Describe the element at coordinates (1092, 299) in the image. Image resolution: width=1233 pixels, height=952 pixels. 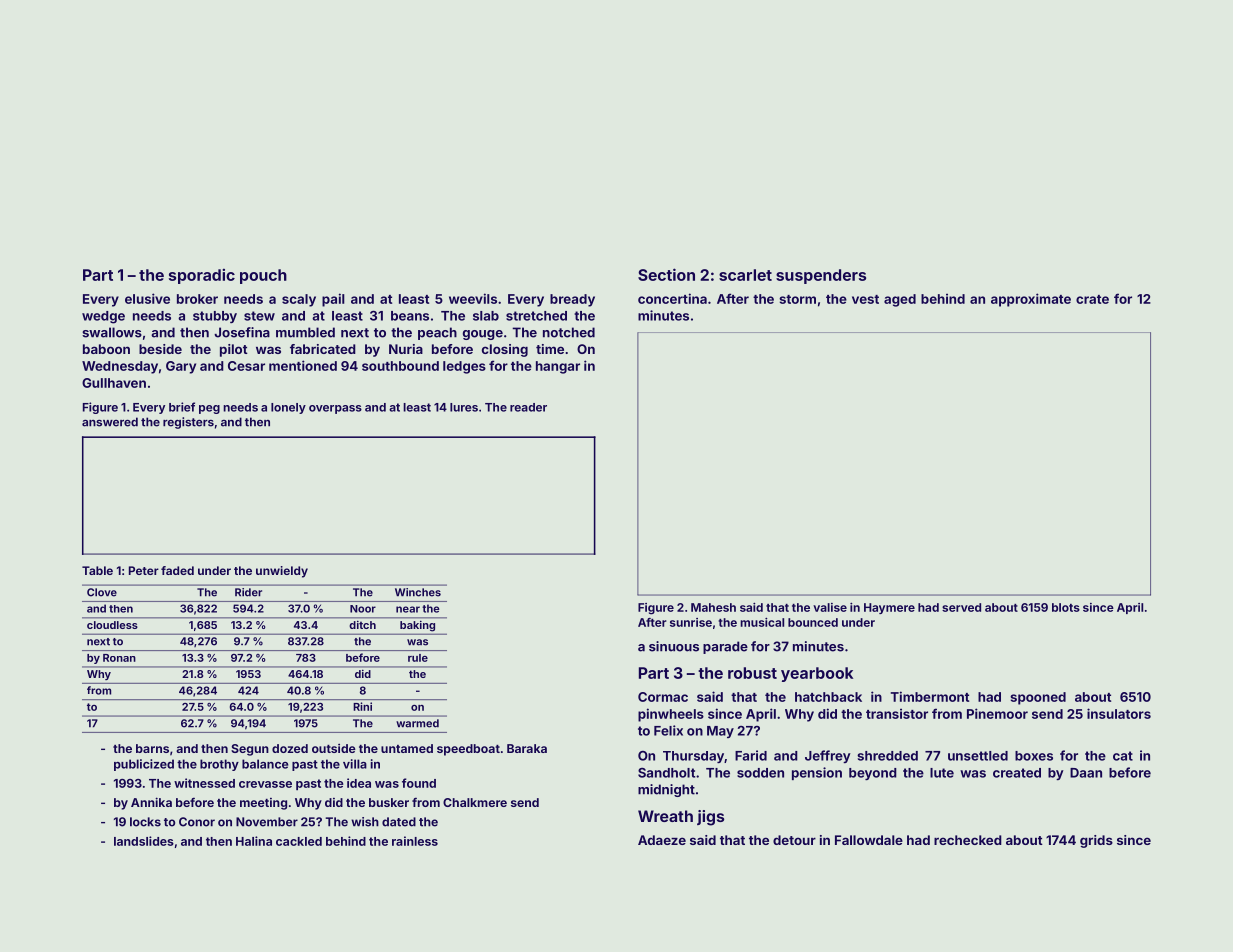
I see `crate` at that location.
